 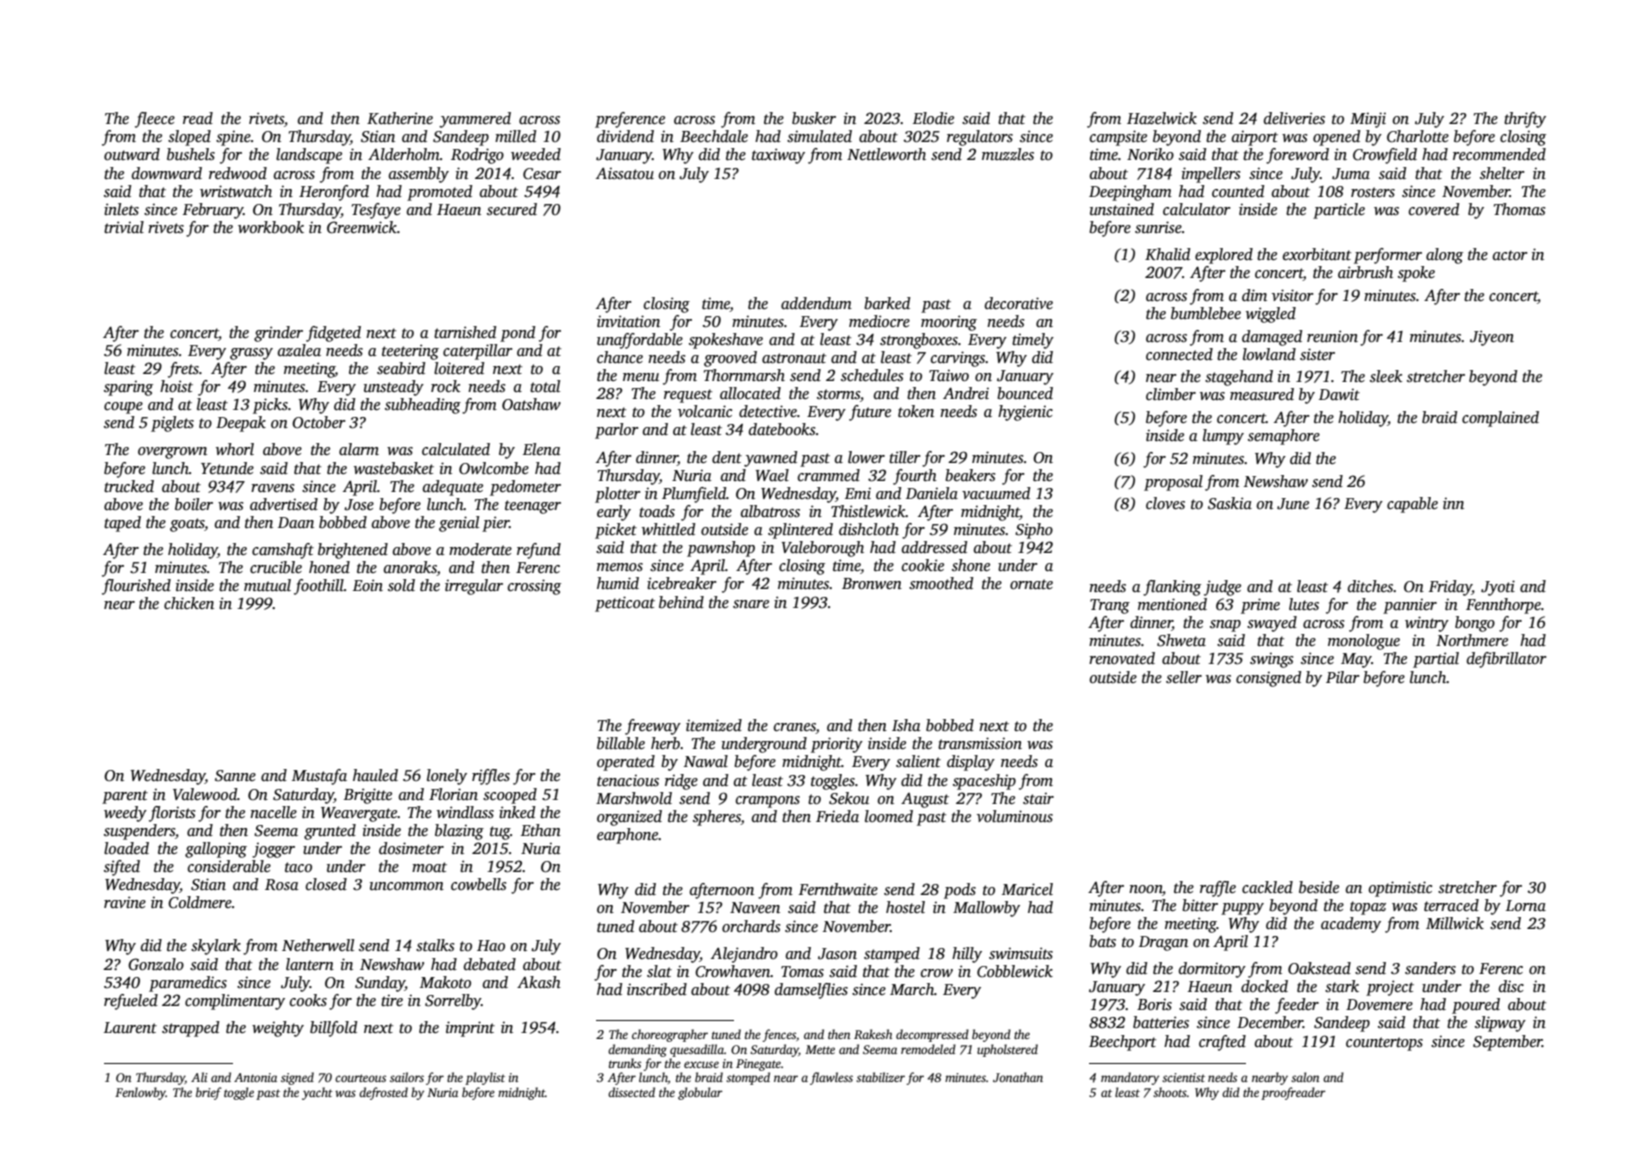 I want to click on salon, so click(x=1305, y=1077).
